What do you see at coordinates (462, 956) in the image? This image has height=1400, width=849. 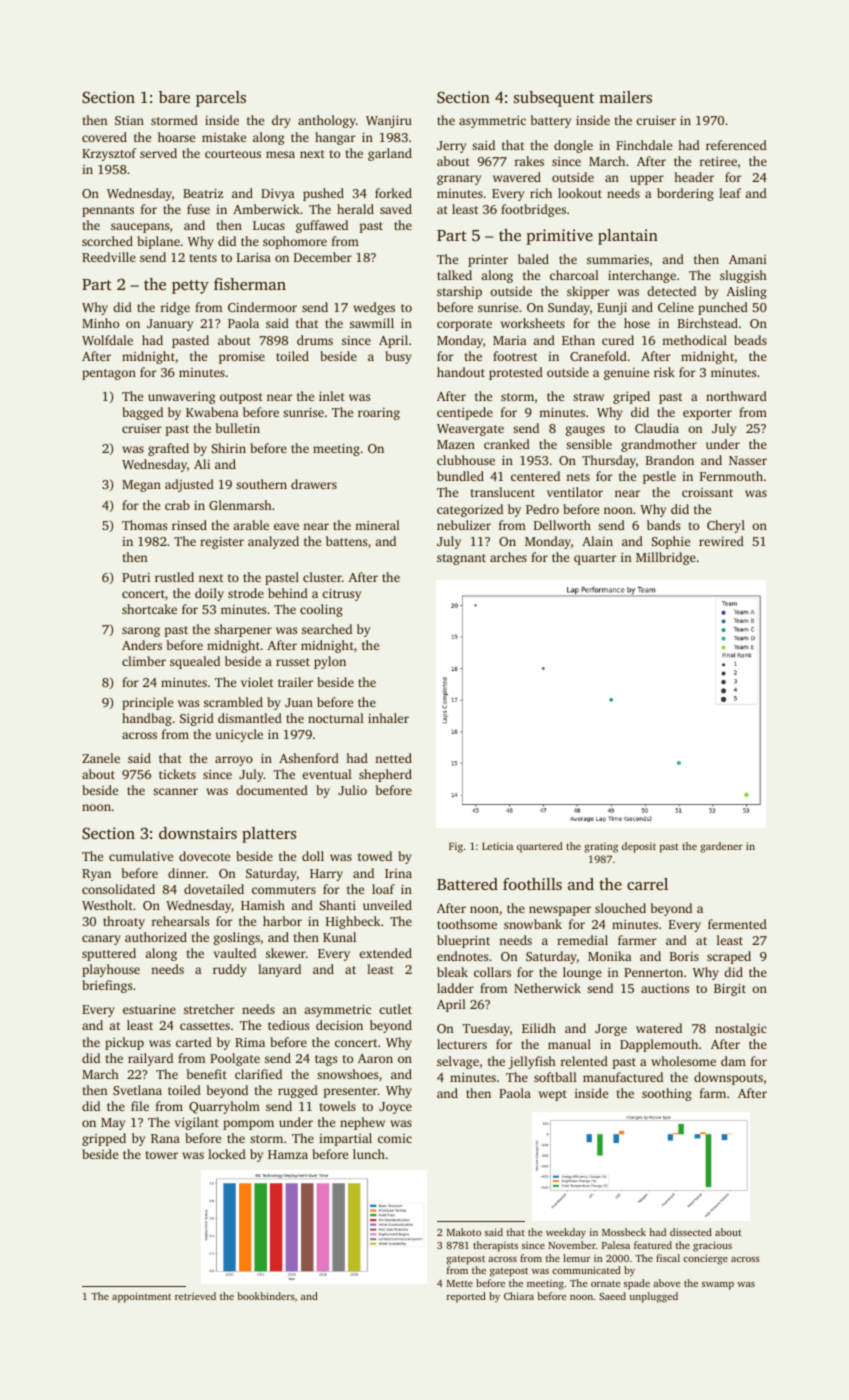 I see `endnotes` at bounding box center [462, 956].
